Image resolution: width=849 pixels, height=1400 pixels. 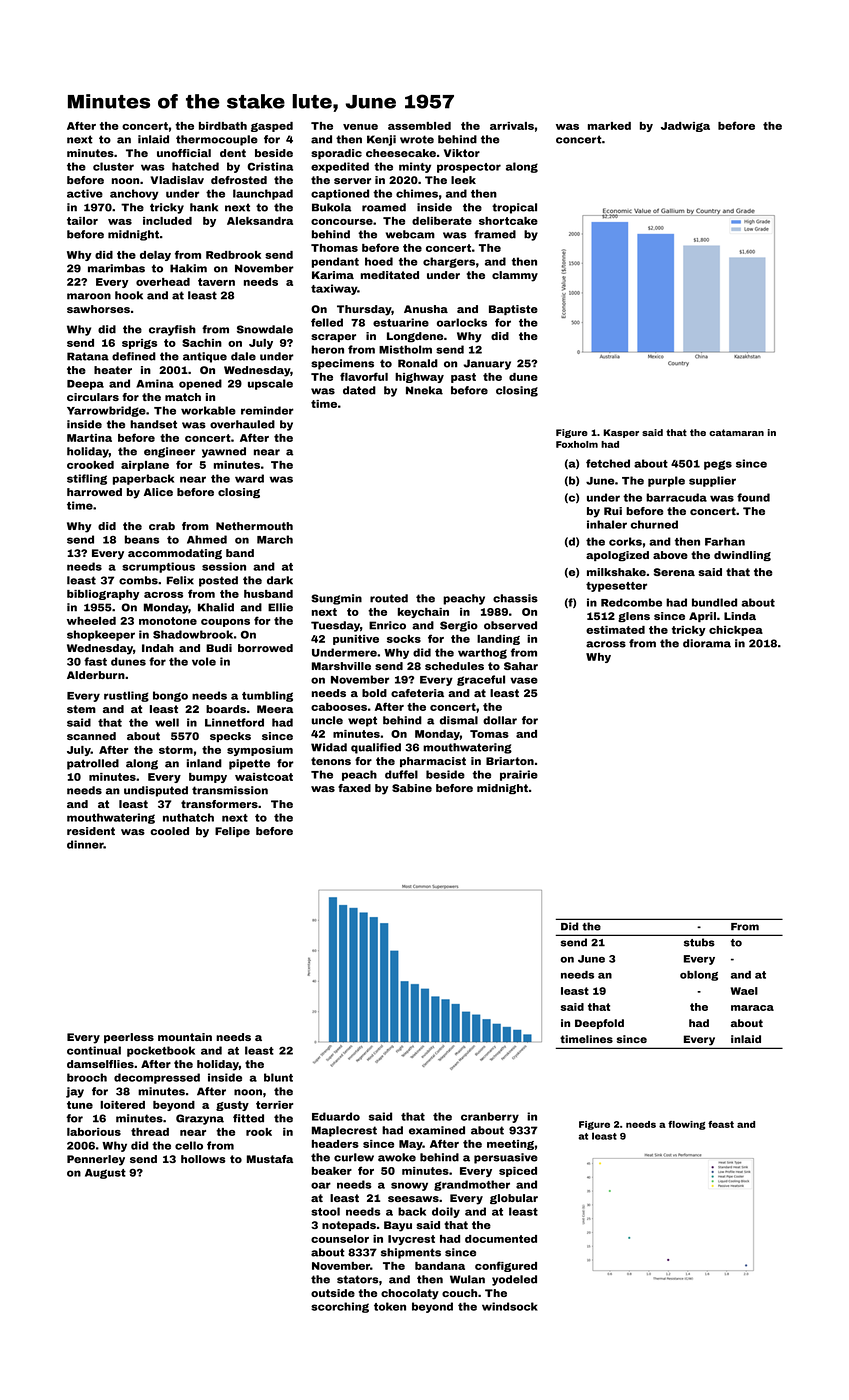 I want to click on diorama, so click(x=707, y=643).
